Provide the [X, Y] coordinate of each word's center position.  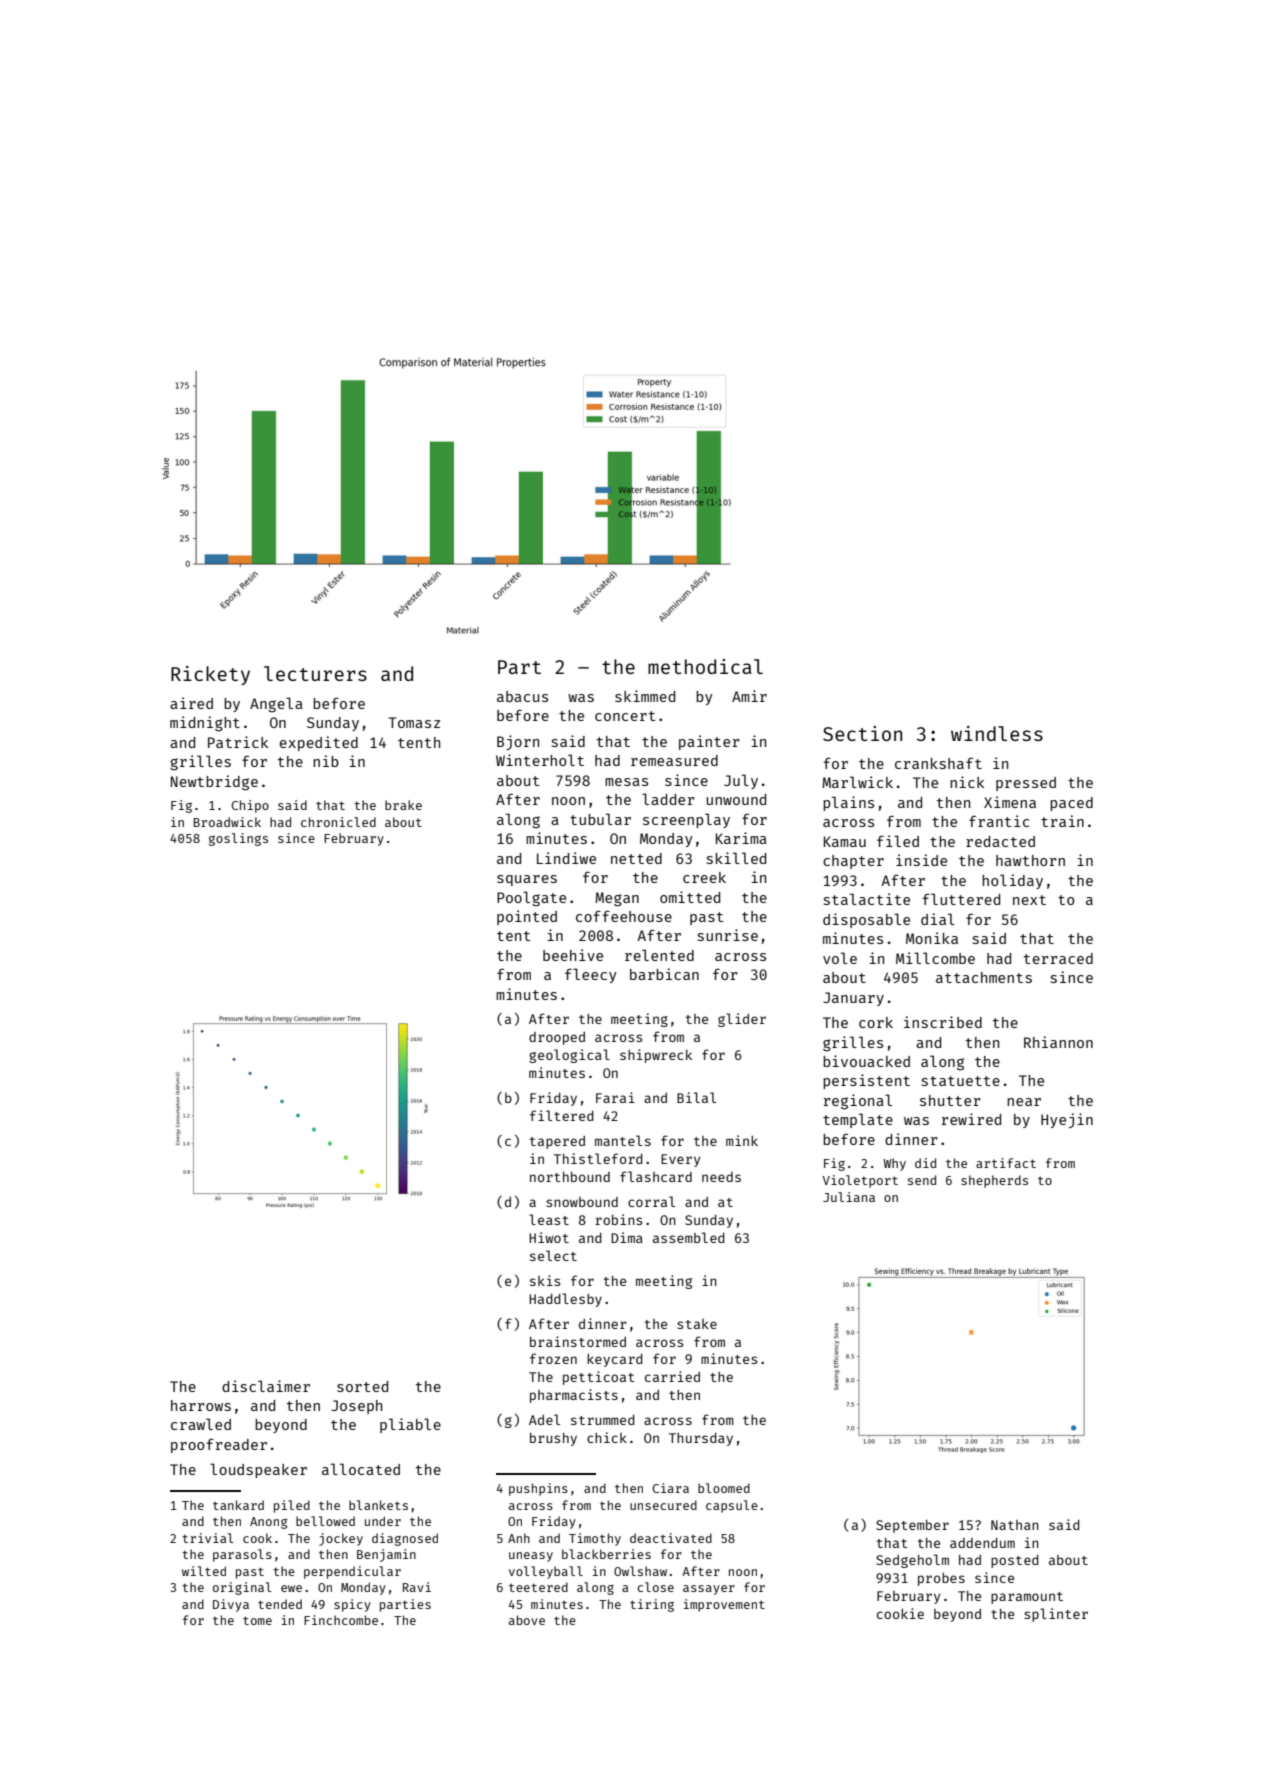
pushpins [538, 1489]
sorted [362, 1386]
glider [742, 1020]
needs [721, 1177]
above [527, 1620]
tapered [557, 1142]
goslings [238, 839]
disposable [866, 920]
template [858, 1120]
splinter [1056, 1615]
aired [191, 703]
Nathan [1015, 1525]
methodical [705, 666]
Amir [749, 696]
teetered [538, 1587]
